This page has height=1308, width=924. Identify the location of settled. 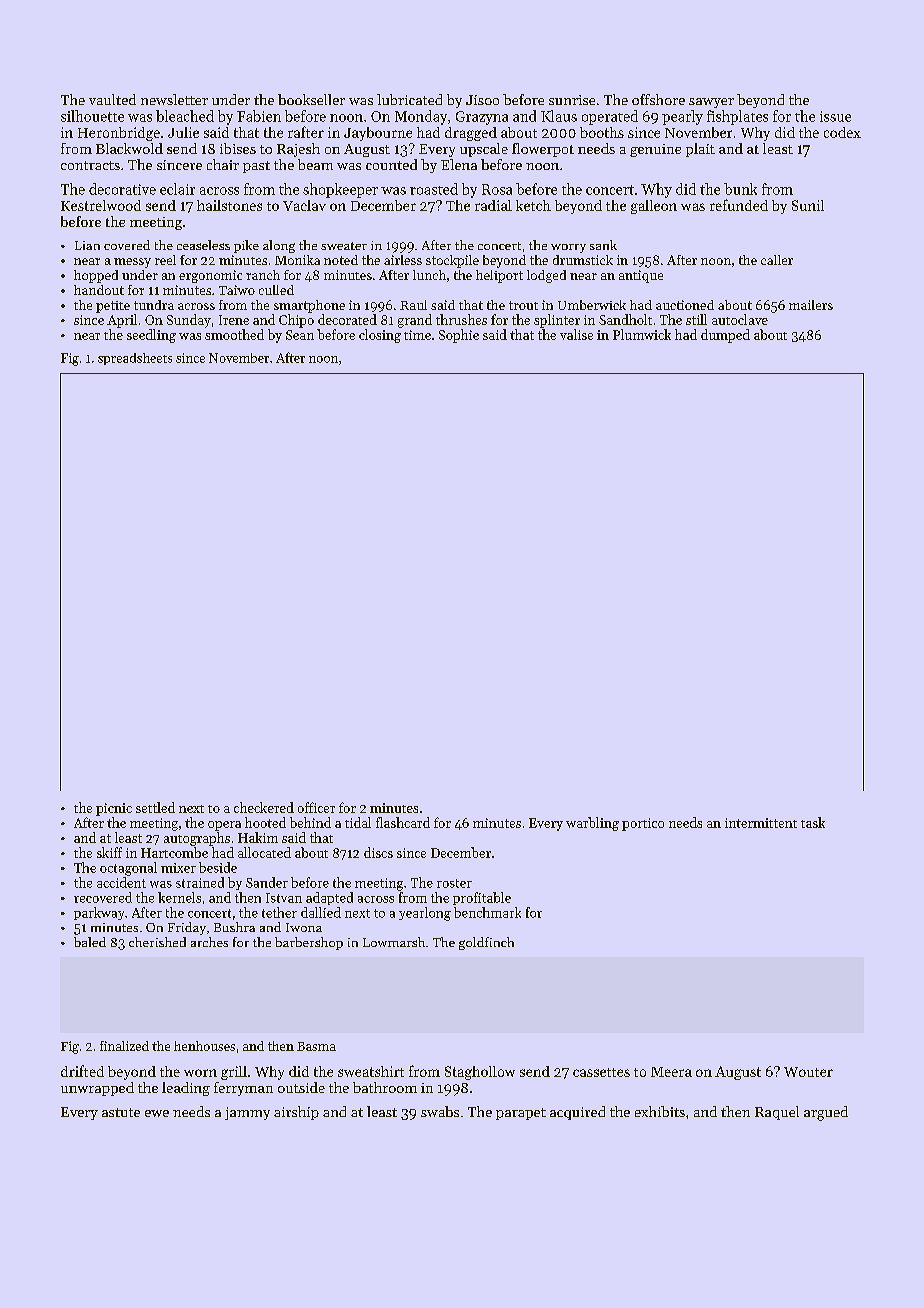
(155, 807).
